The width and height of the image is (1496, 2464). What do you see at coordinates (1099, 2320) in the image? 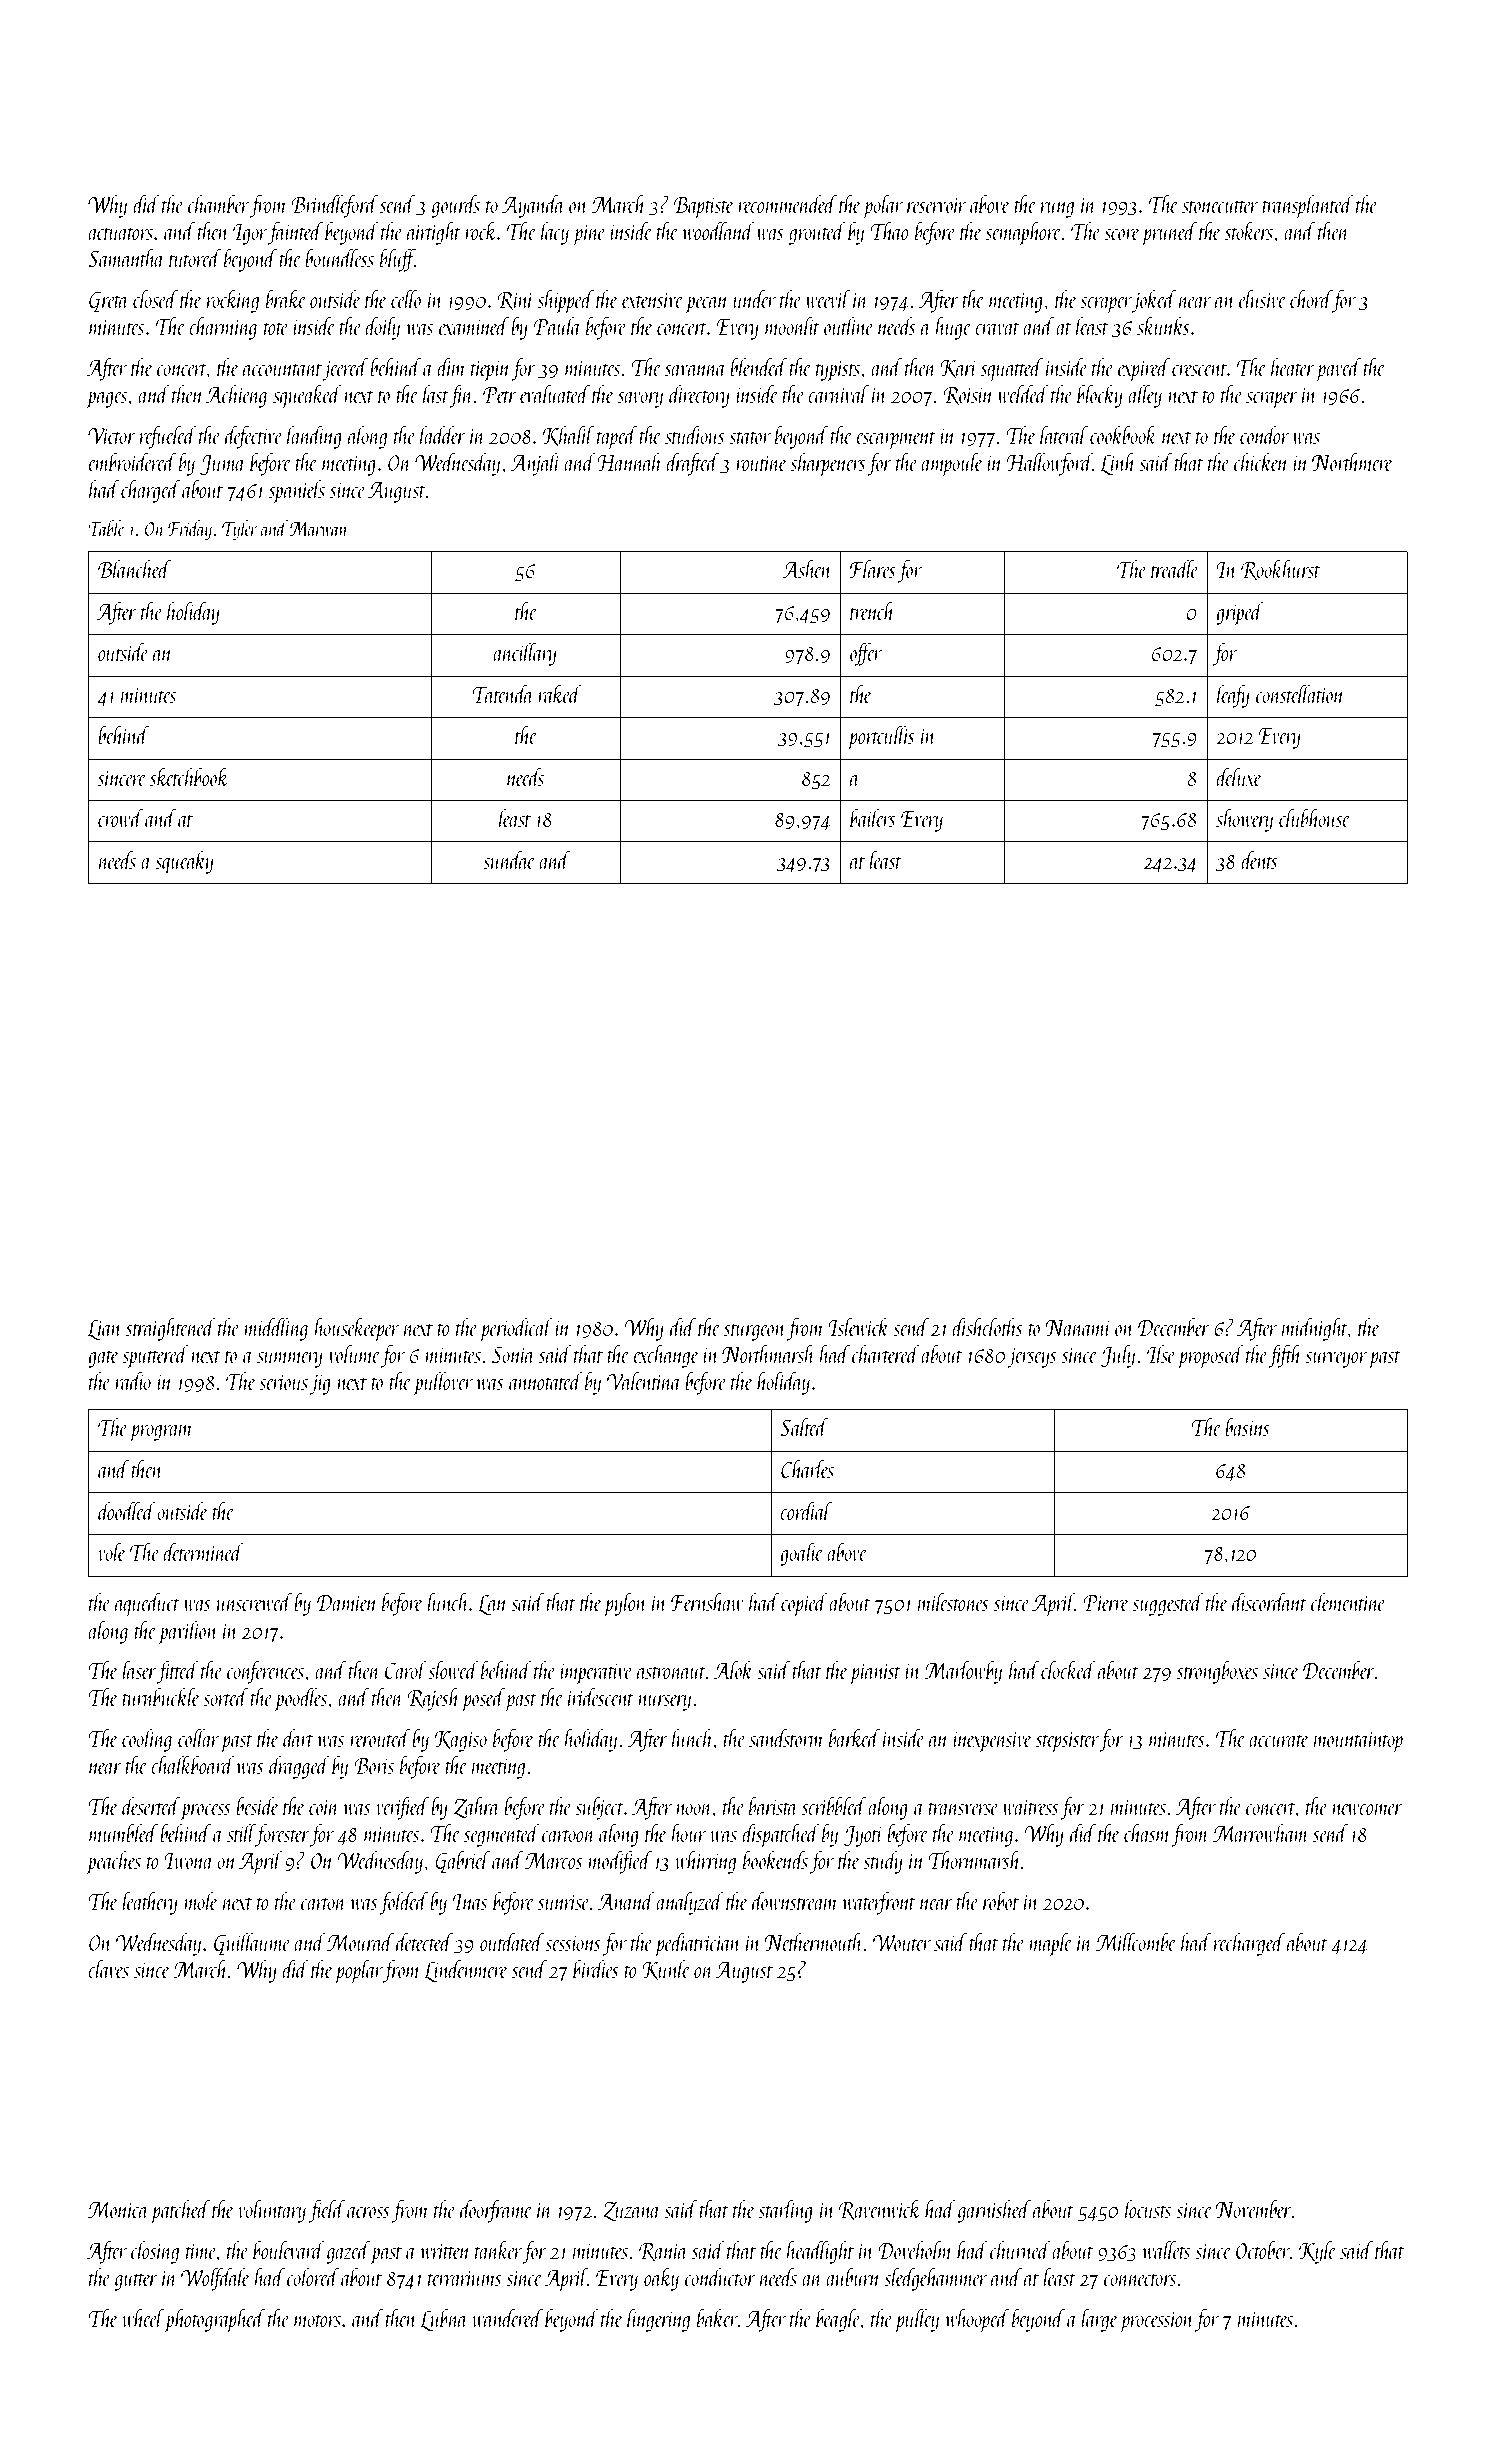
I see `large` at bounding box center [1099, 2320].
